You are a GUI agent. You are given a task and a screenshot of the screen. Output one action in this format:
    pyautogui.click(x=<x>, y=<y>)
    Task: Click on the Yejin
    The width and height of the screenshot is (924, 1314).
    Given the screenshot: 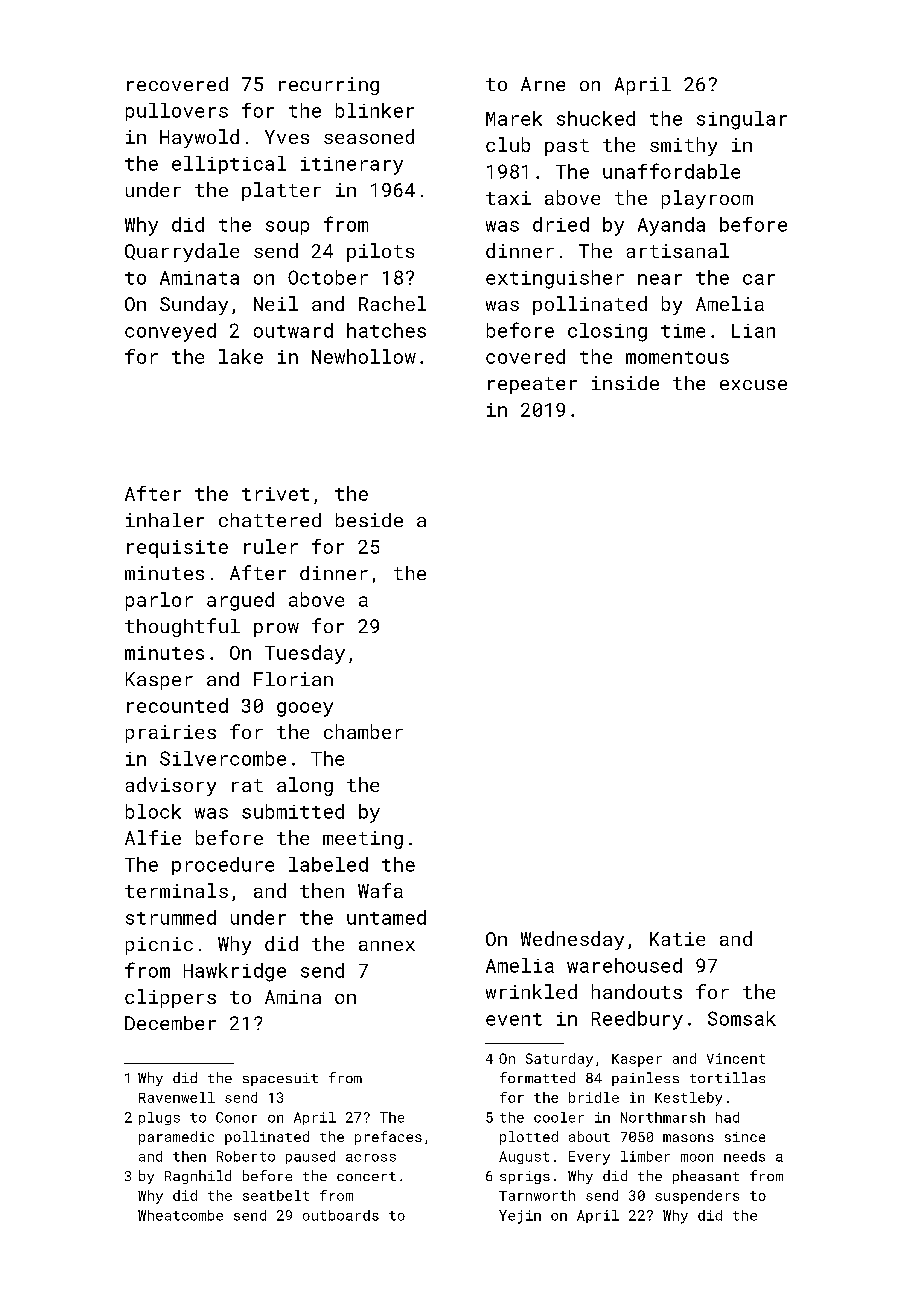 What is the action you would take?
    pyautogui.click(x=520, y=1217)
